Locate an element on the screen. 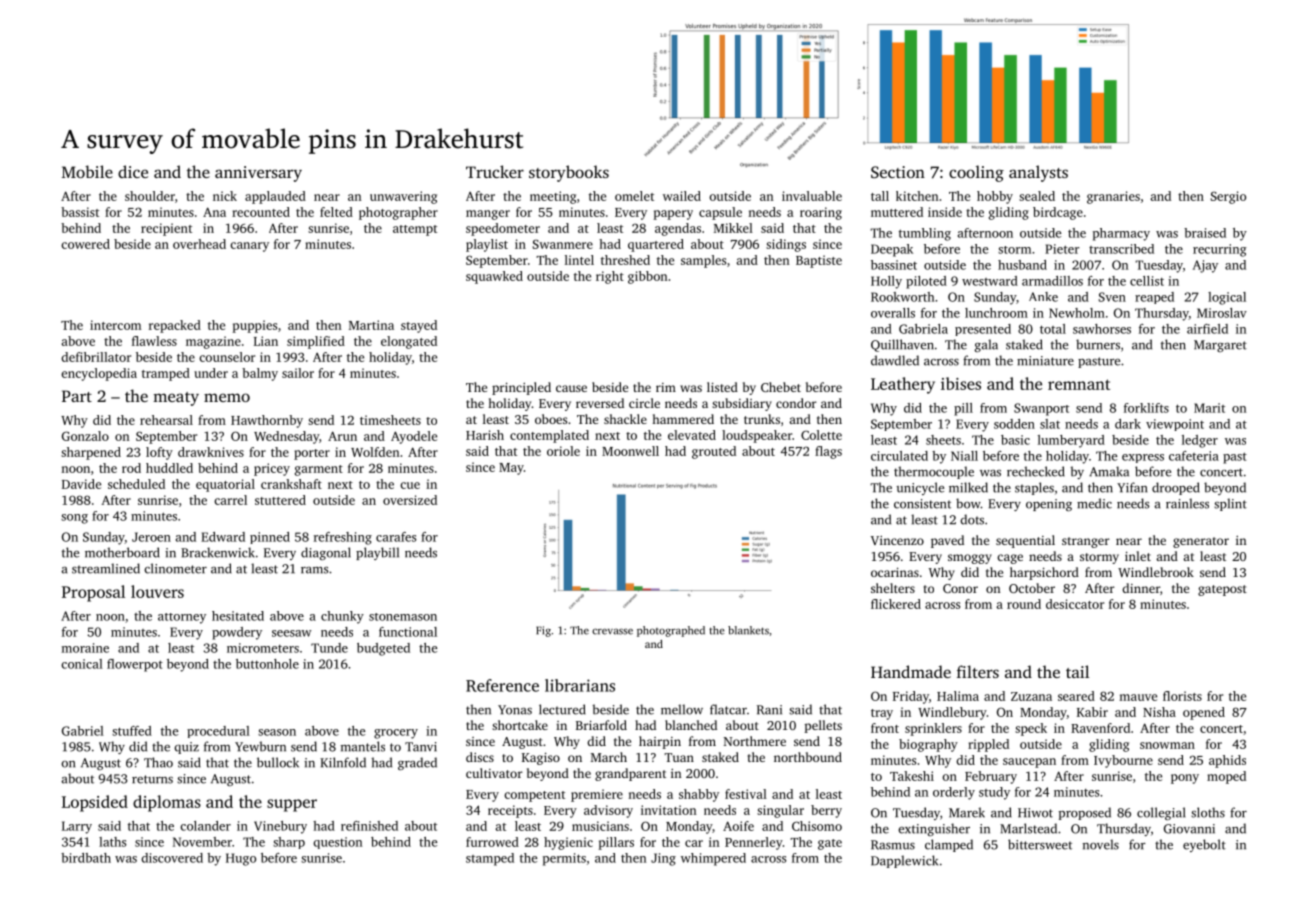  permits is located at coordinates (564, 859).
